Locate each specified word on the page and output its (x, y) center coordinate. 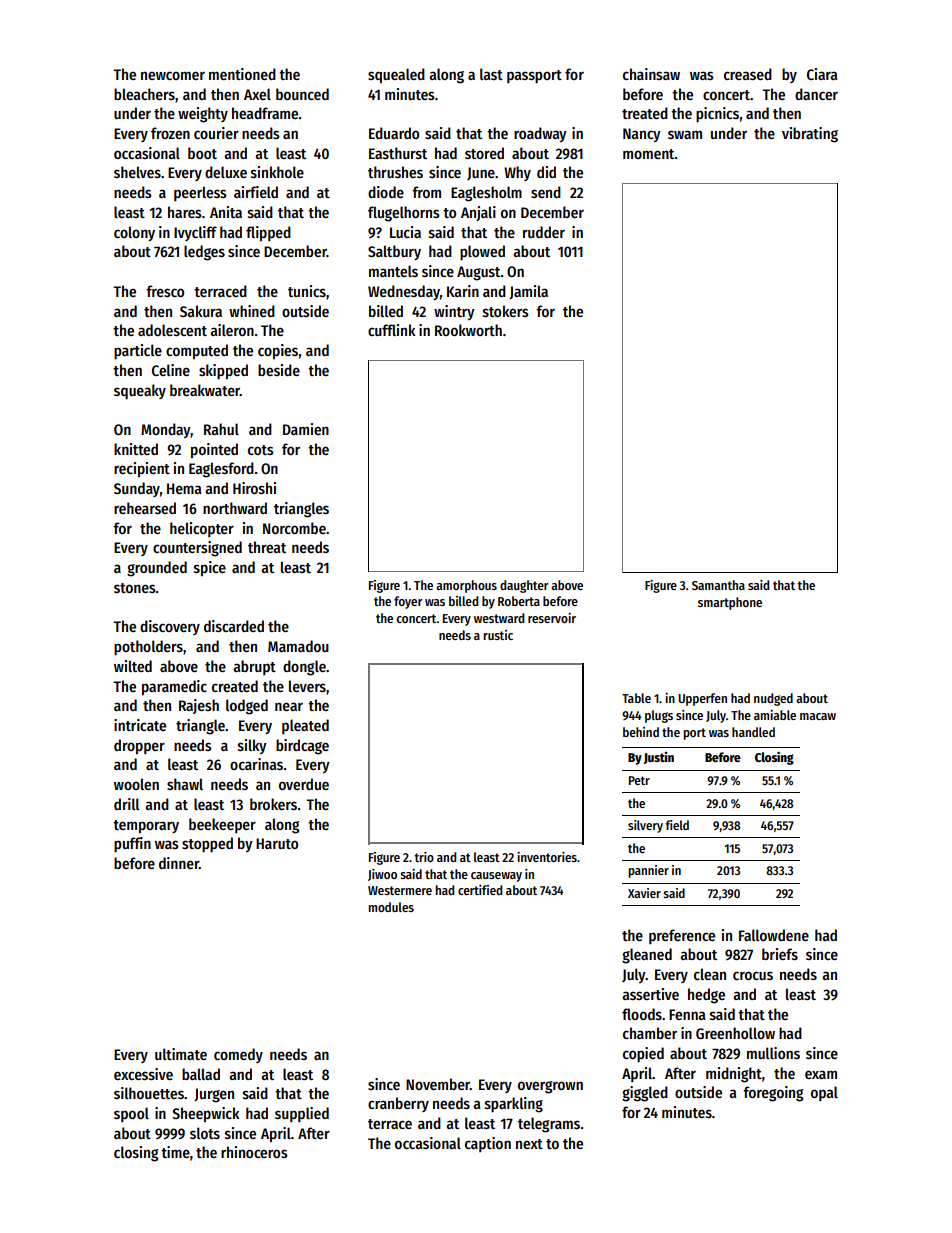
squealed (396, 75)
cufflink (392, 330)
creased (748, 74)
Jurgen (214, 1095)
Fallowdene (774, 935)
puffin (132, 845)
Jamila (528, 292)
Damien (306, 429)
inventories (547, 857)
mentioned (242, 74)
